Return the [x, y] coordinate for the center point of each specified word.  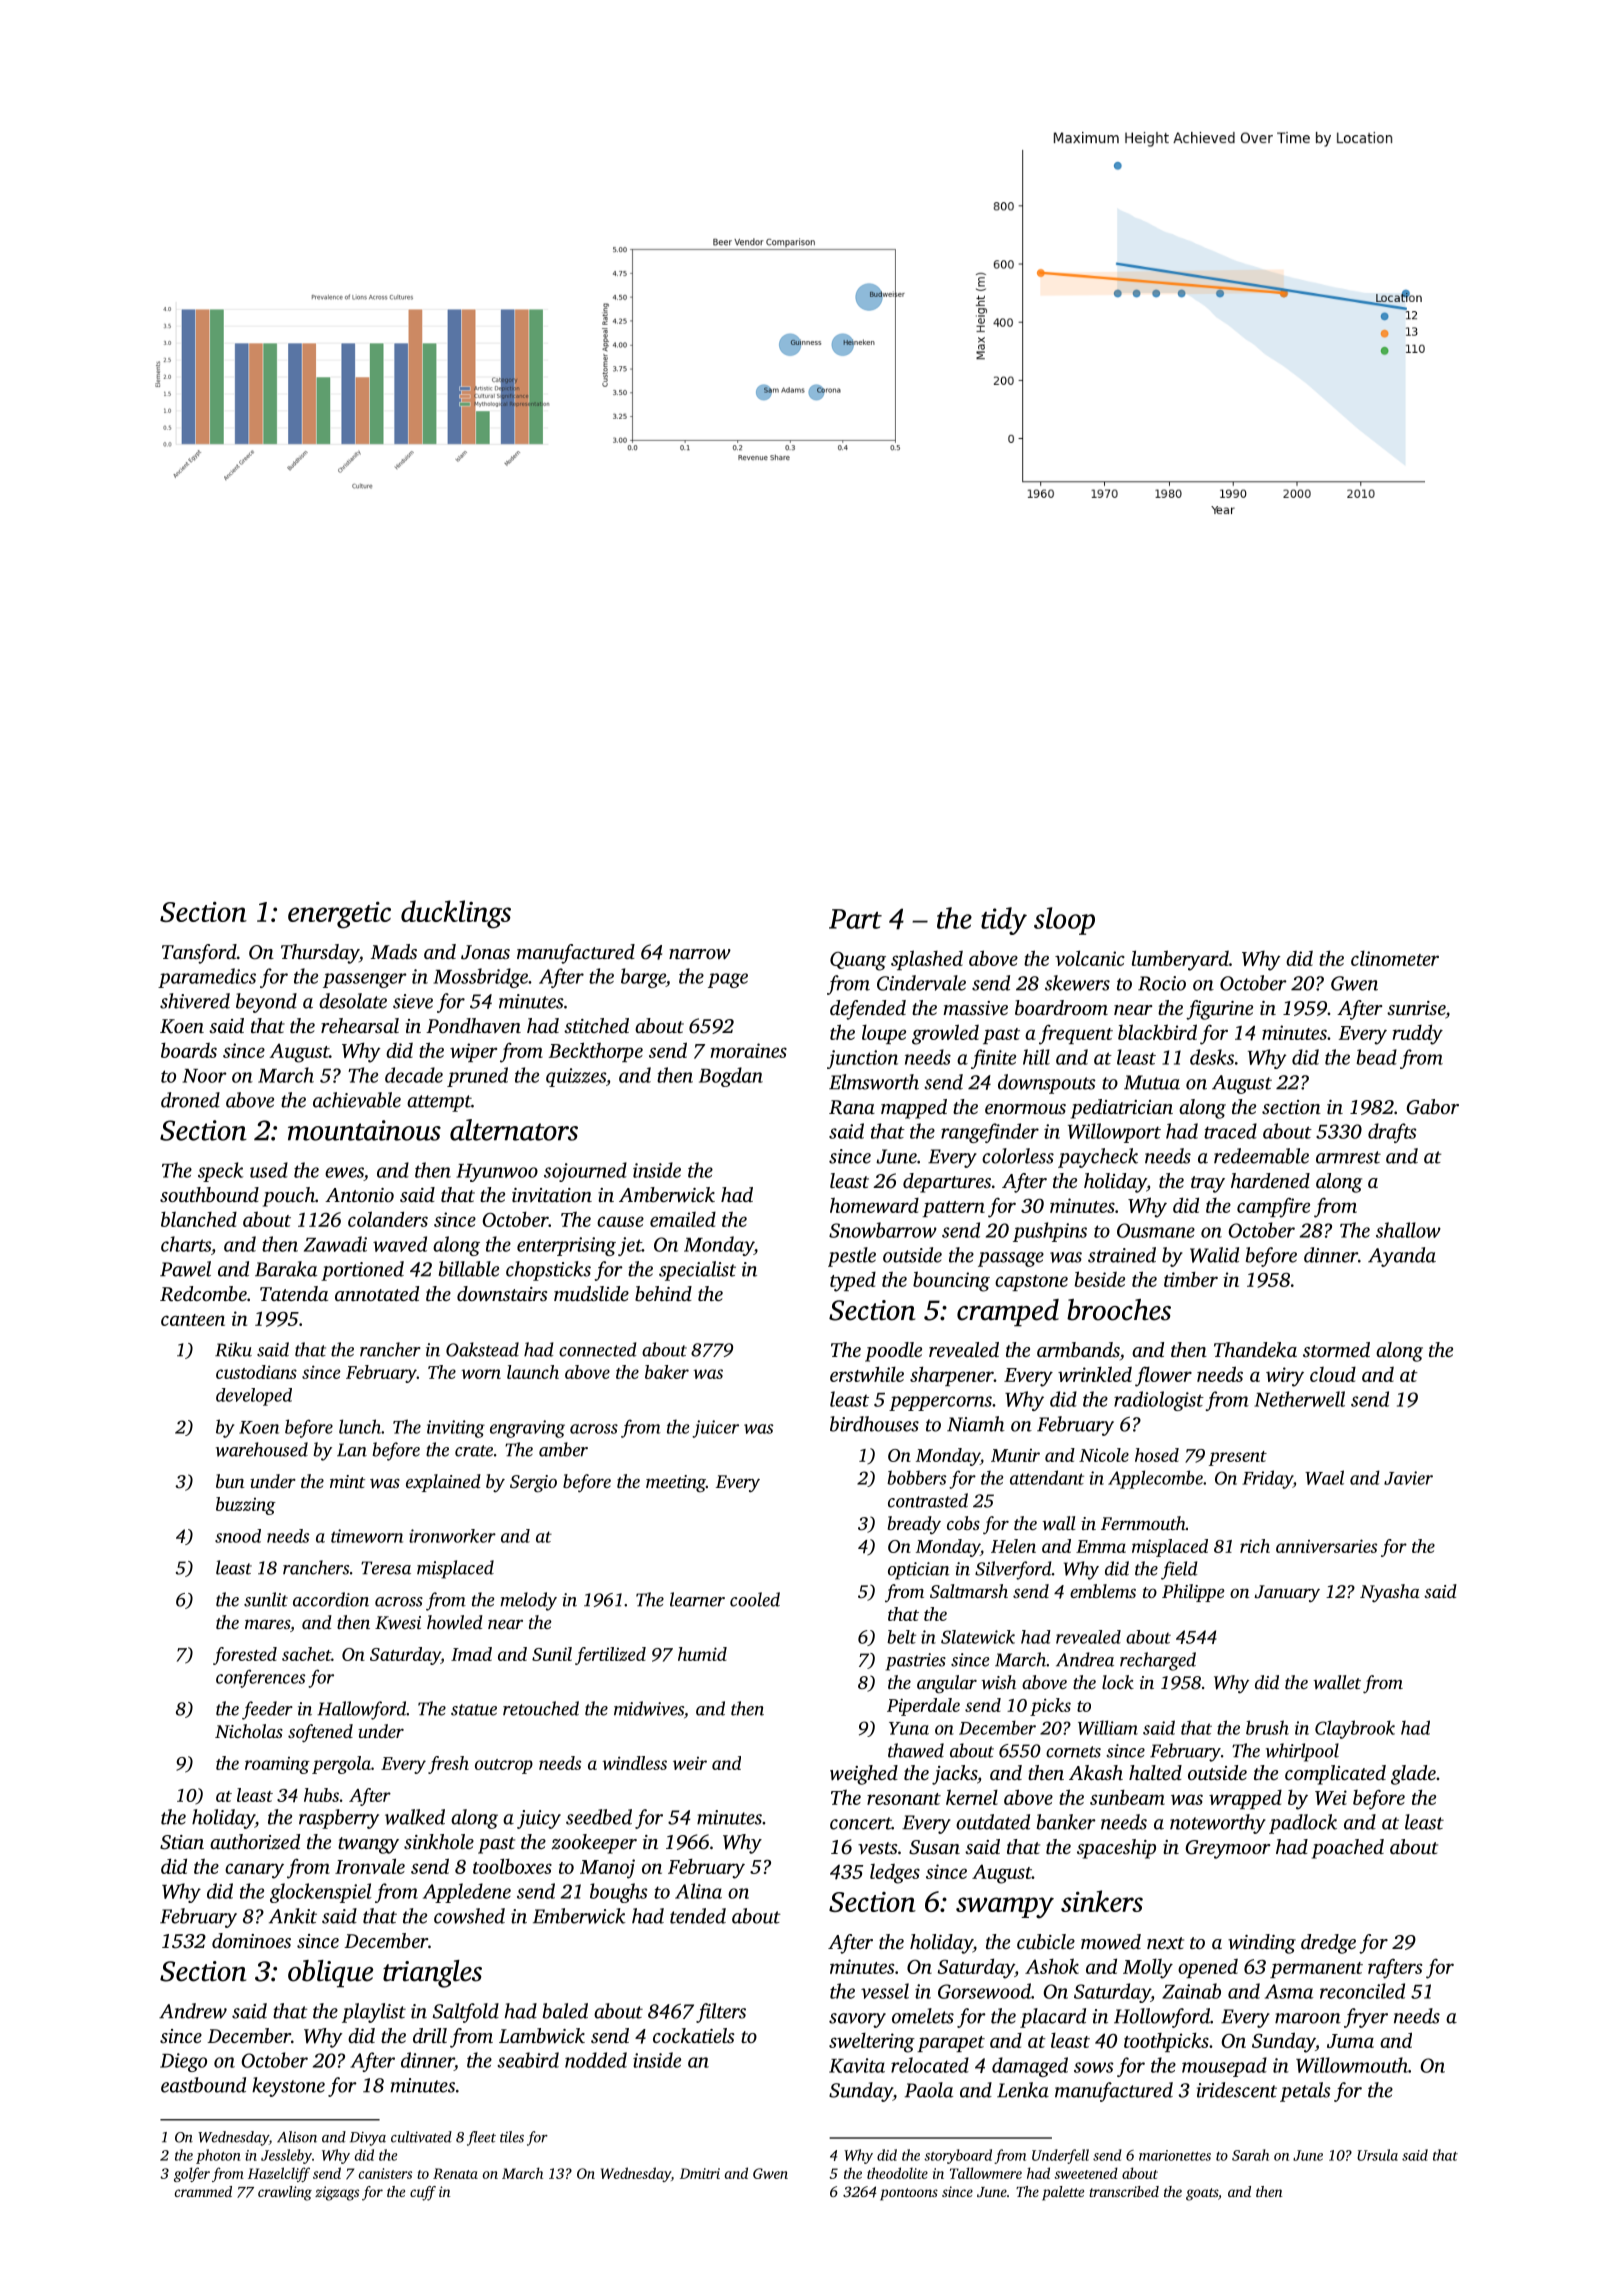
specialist [697, 1271]
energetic [339, 915]
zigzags [337, 2193]
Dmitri [700, 2173]
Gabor [1432, 1107]
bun [230, 1481]
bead [1376, 1057]
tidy [1004, 921]
